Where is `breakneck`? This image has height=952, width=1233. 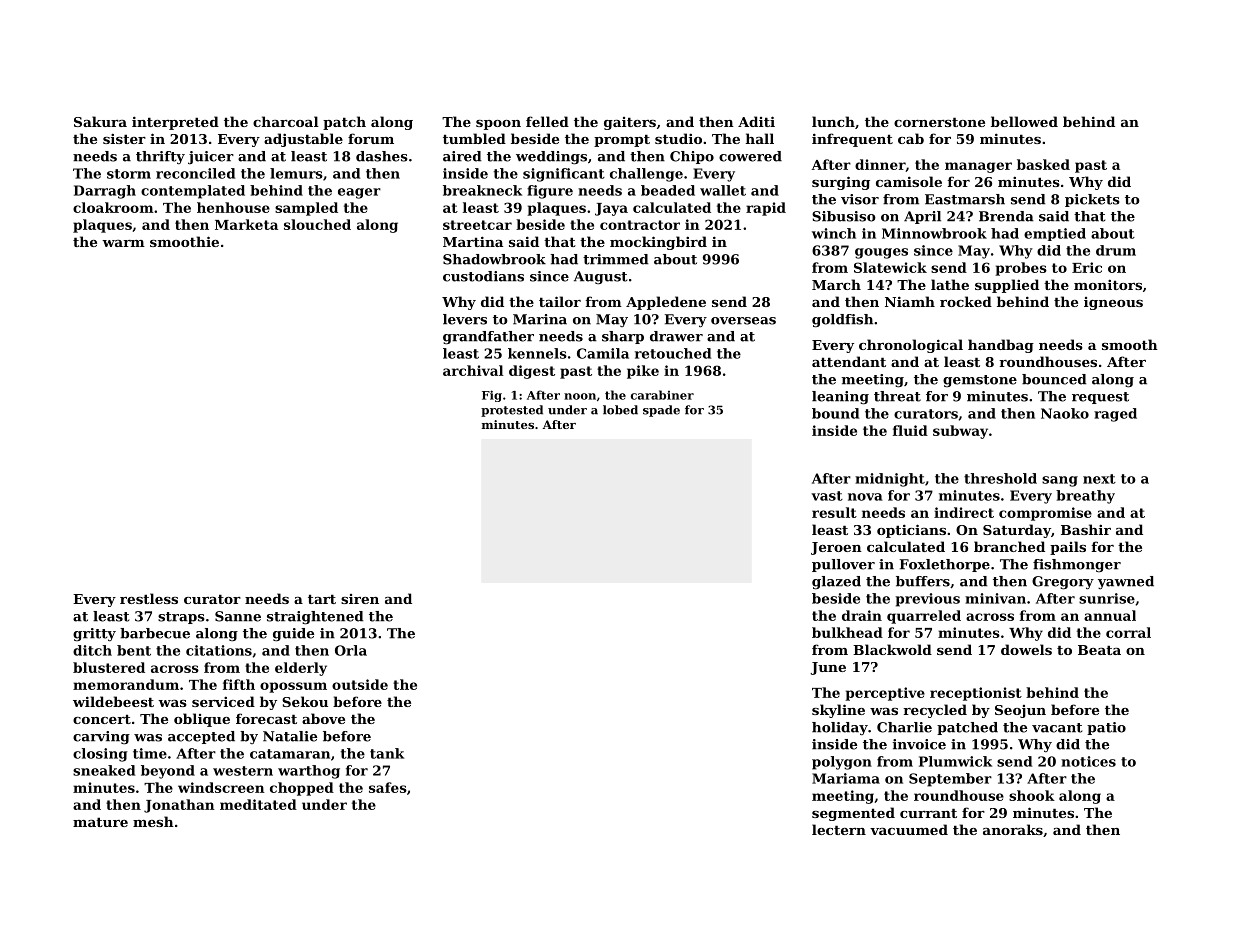
breakneck is located at coordinates (482, 190).
